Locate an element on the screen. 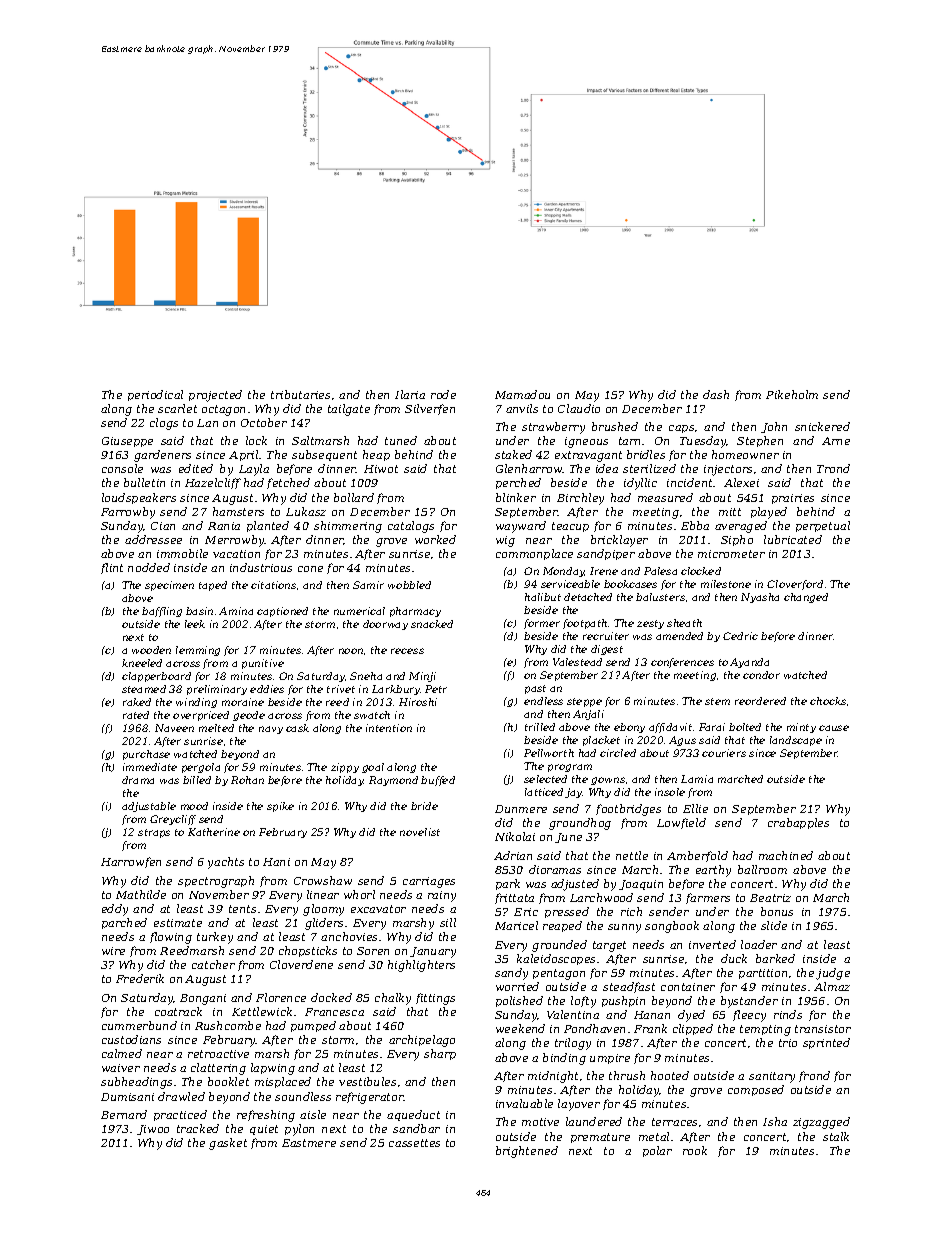 This screenshot has width=952, height=1233. specimen is located at coordinates (169, 586).
